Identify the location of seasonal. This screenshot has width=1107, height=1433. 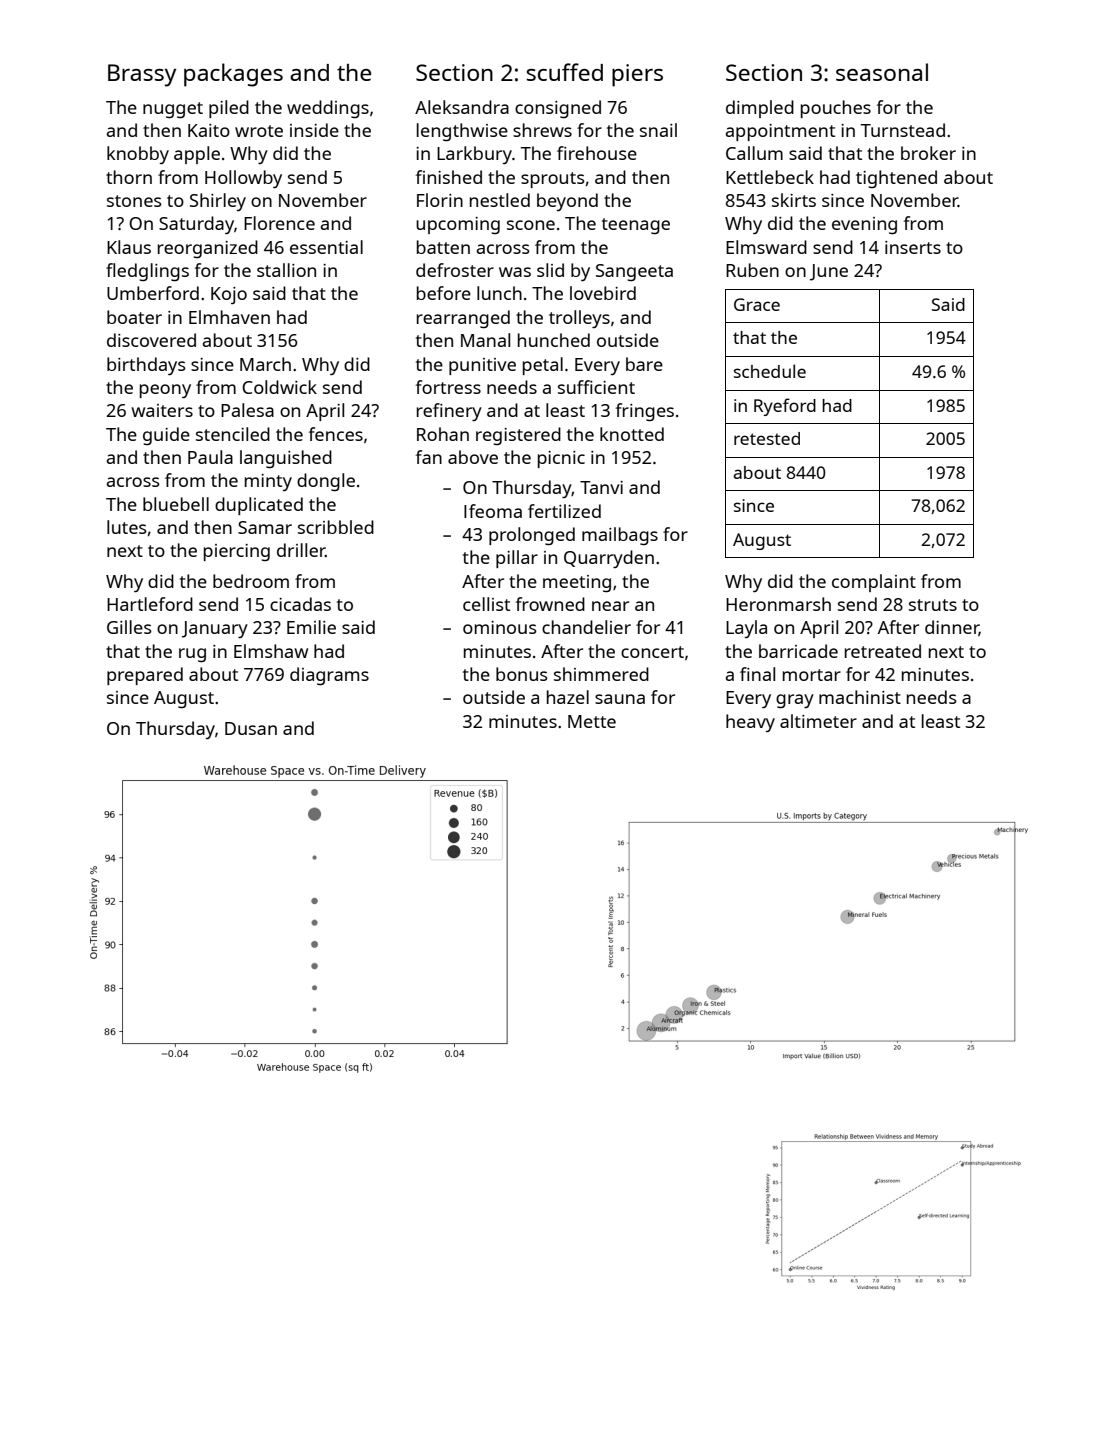
(882, 72).
